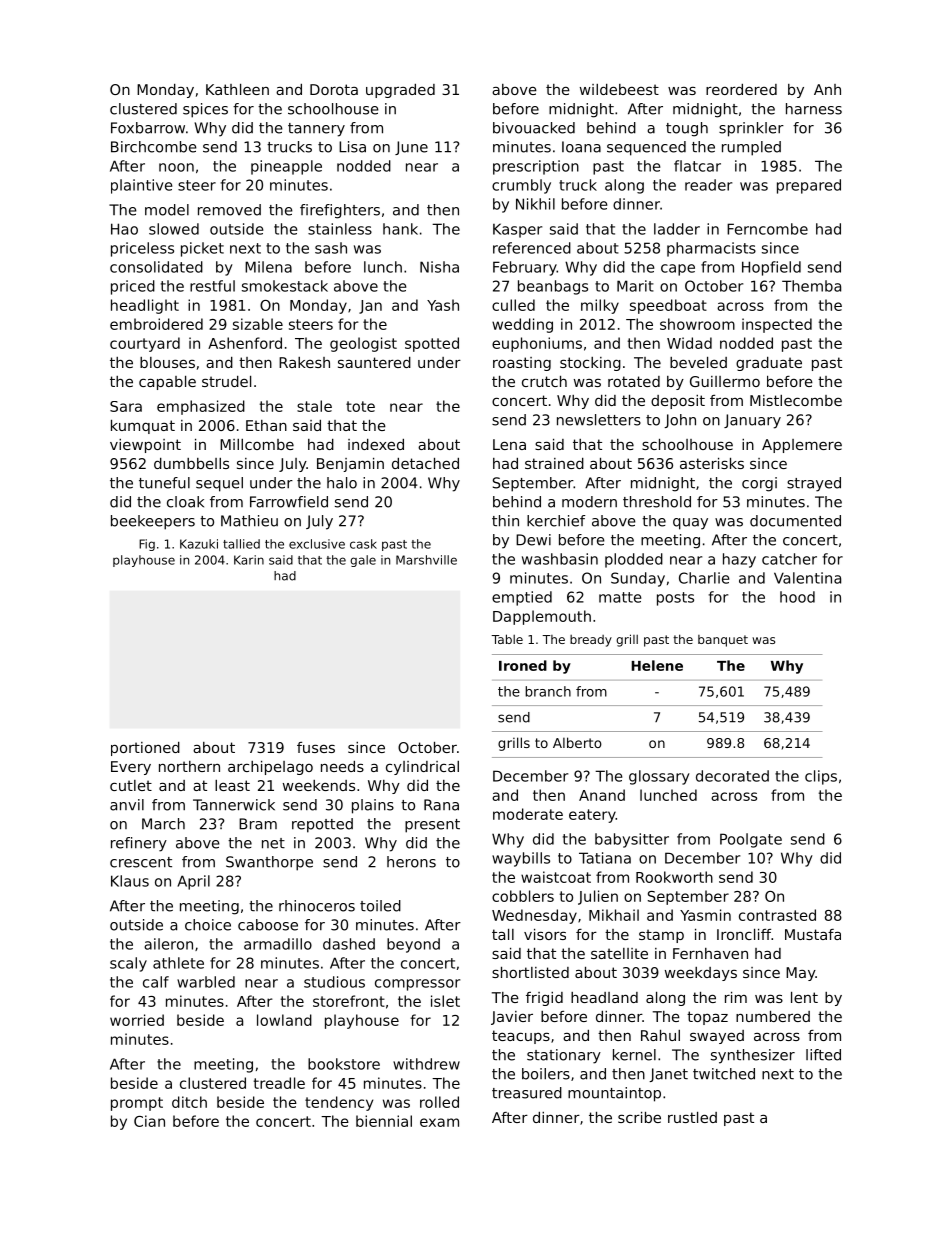 This screenshot has height=1233, width=952. I want to click on exam, so click(439, 1122).
